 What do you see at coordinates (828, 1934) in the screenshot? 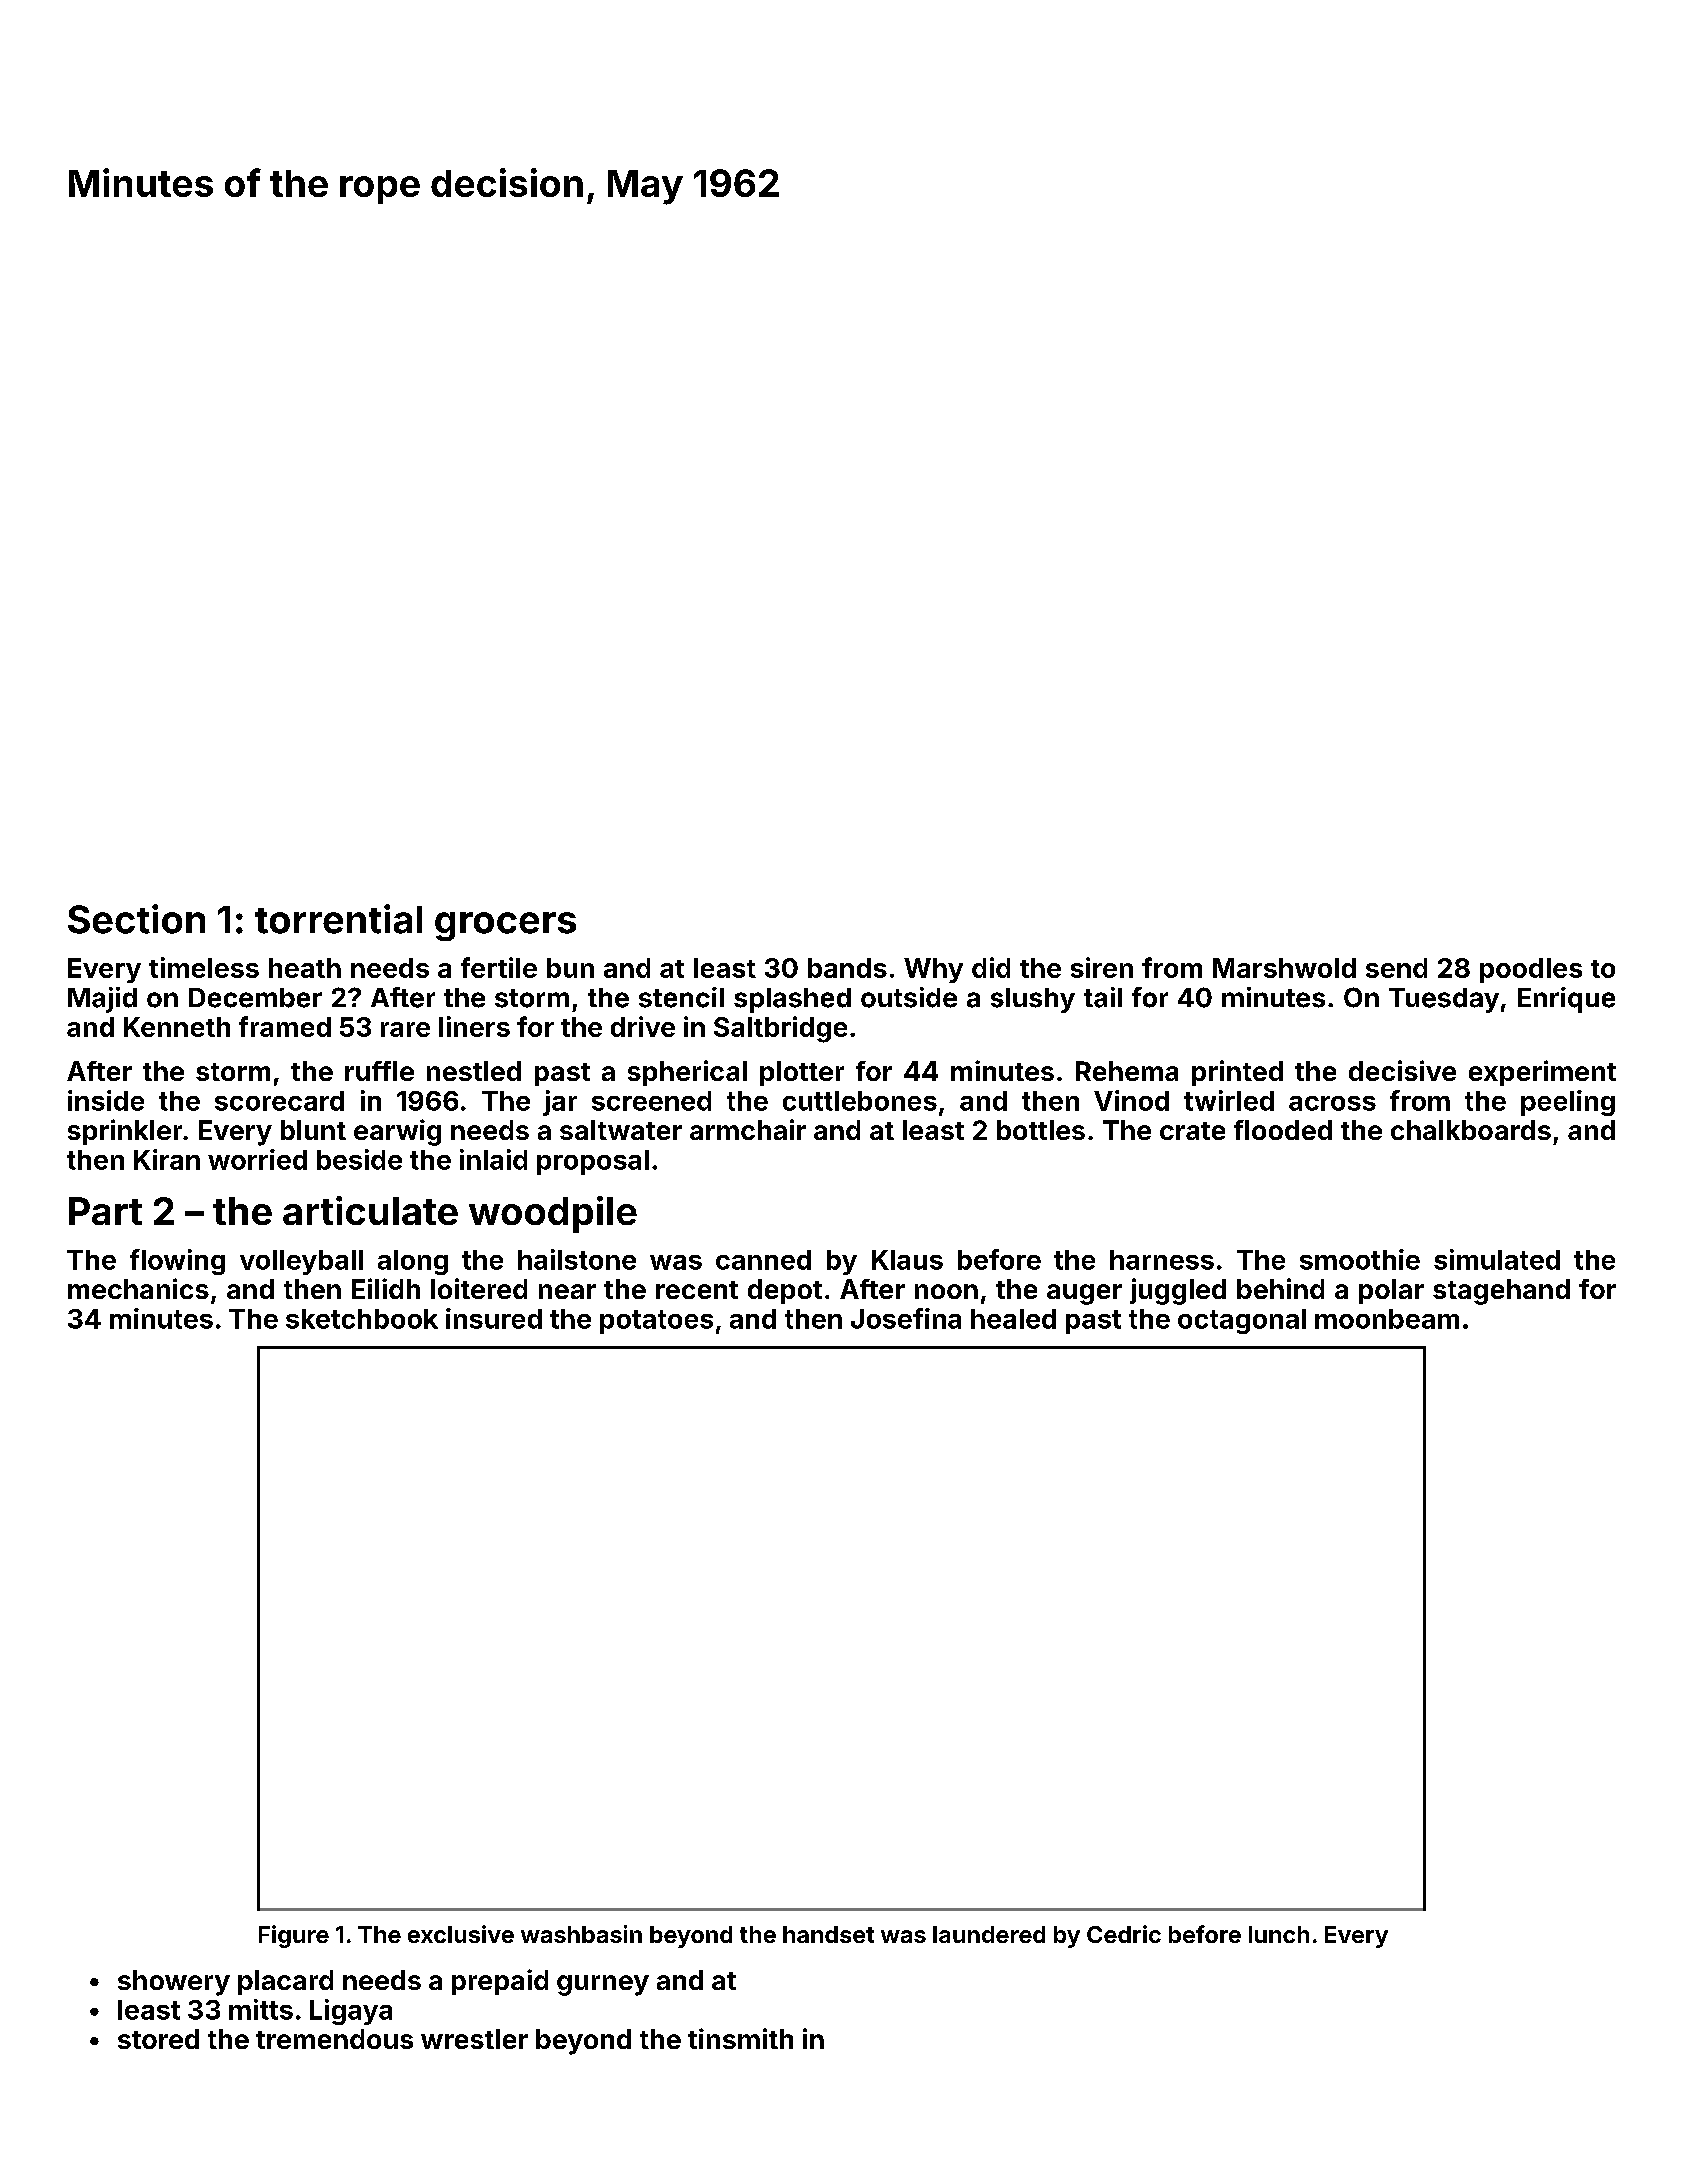
I see `handset` at bounding box center [828, 1934].
